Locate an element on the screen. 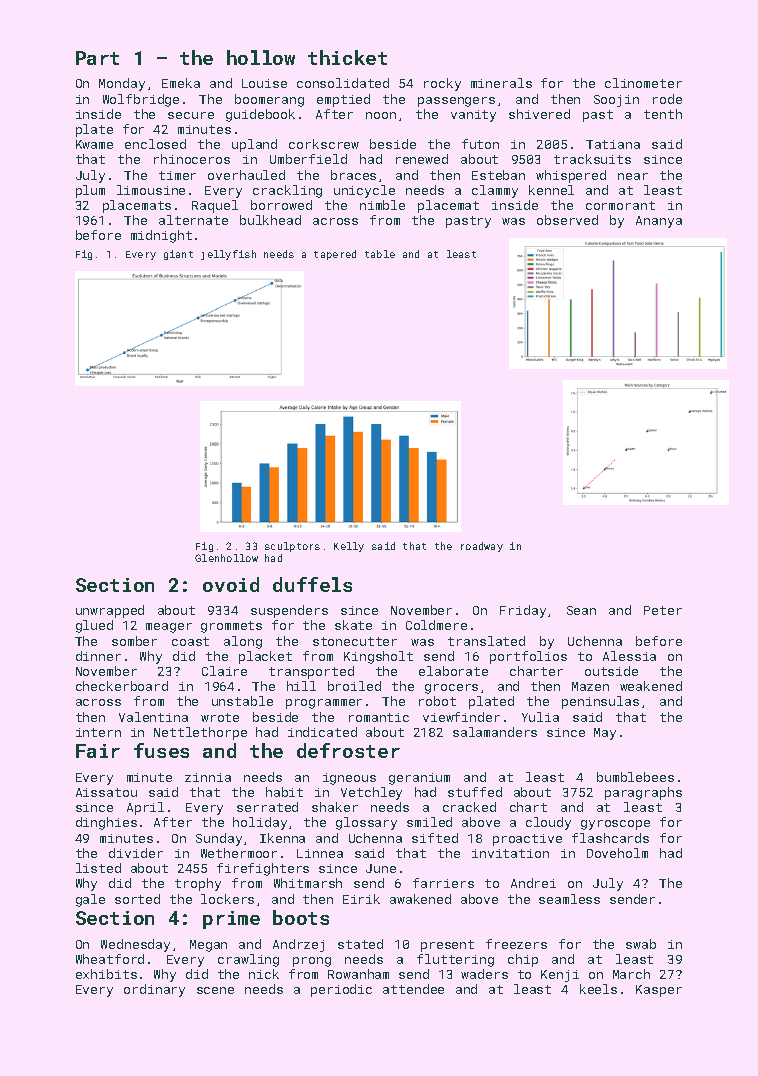  Aissatou is located at coordinates (106, 792).
